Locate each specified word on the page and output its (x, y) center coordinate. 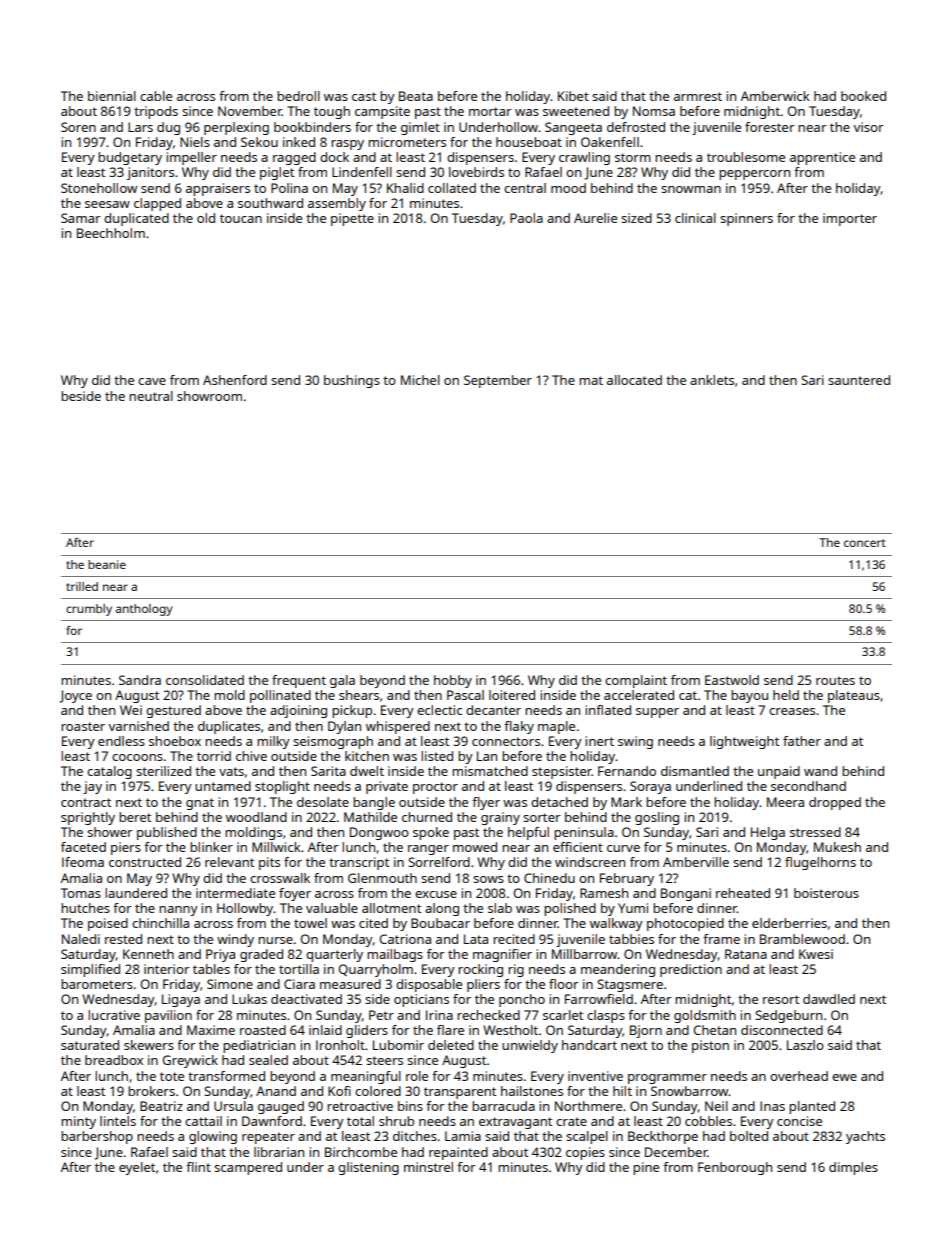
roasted (263, 1030)
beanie (107, 564)
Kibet (573, 96)
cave (152, 381)
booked (863, 96)
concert (865, 543)
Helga (768, 833)
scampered (248, 1168)
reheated (743, 893)
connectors (506, 741)
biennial (112, 96)
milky (273, 742)
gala (342, 681)
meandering (618, 970)
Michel (420, 380)
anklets (712, 380)
